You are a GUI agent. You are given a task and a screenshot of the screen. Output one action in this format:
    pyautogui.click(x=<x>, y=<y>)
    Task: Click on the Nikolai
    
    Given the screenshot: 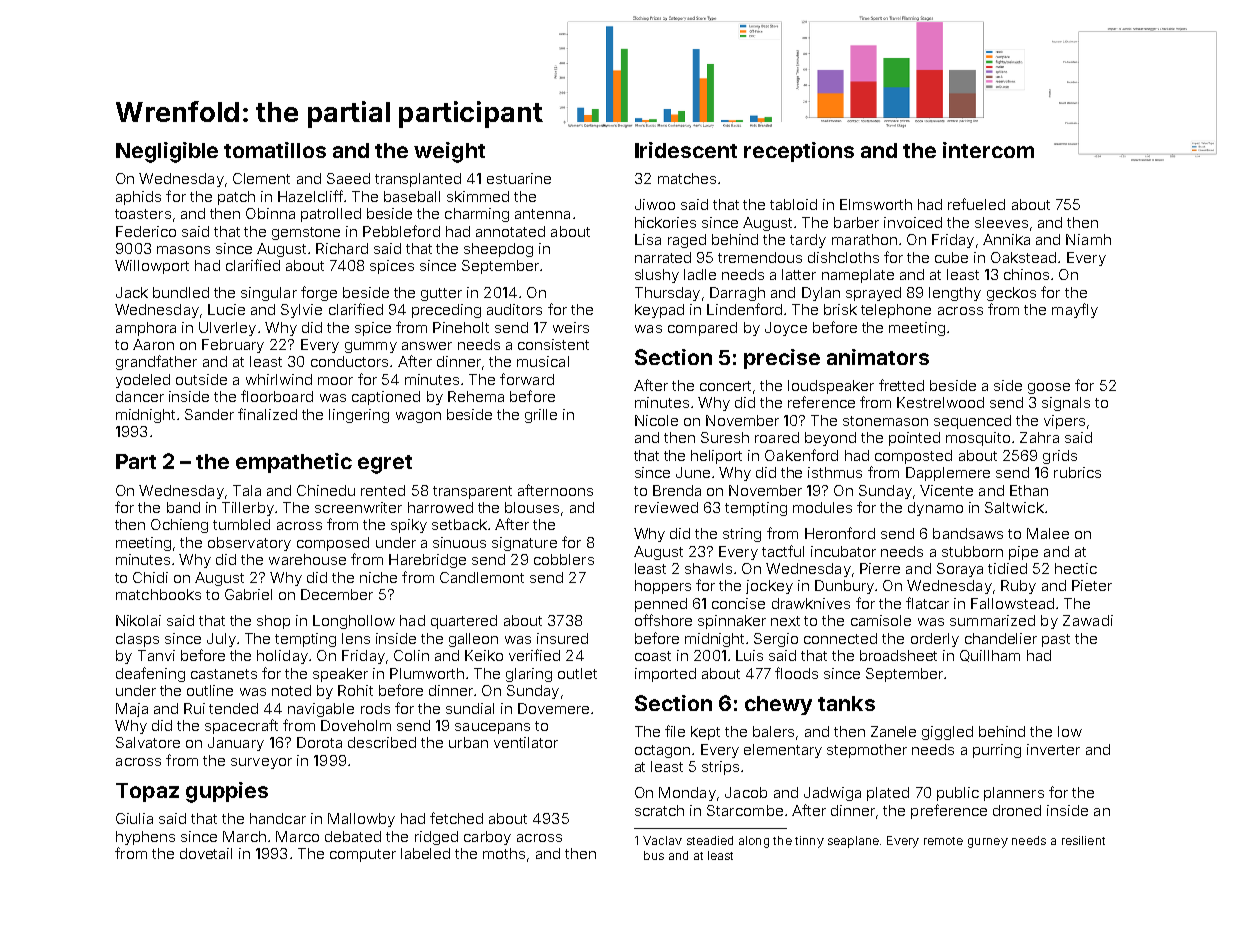 What is the action you would take?
    pyautogui.click(x=138, y=620)
